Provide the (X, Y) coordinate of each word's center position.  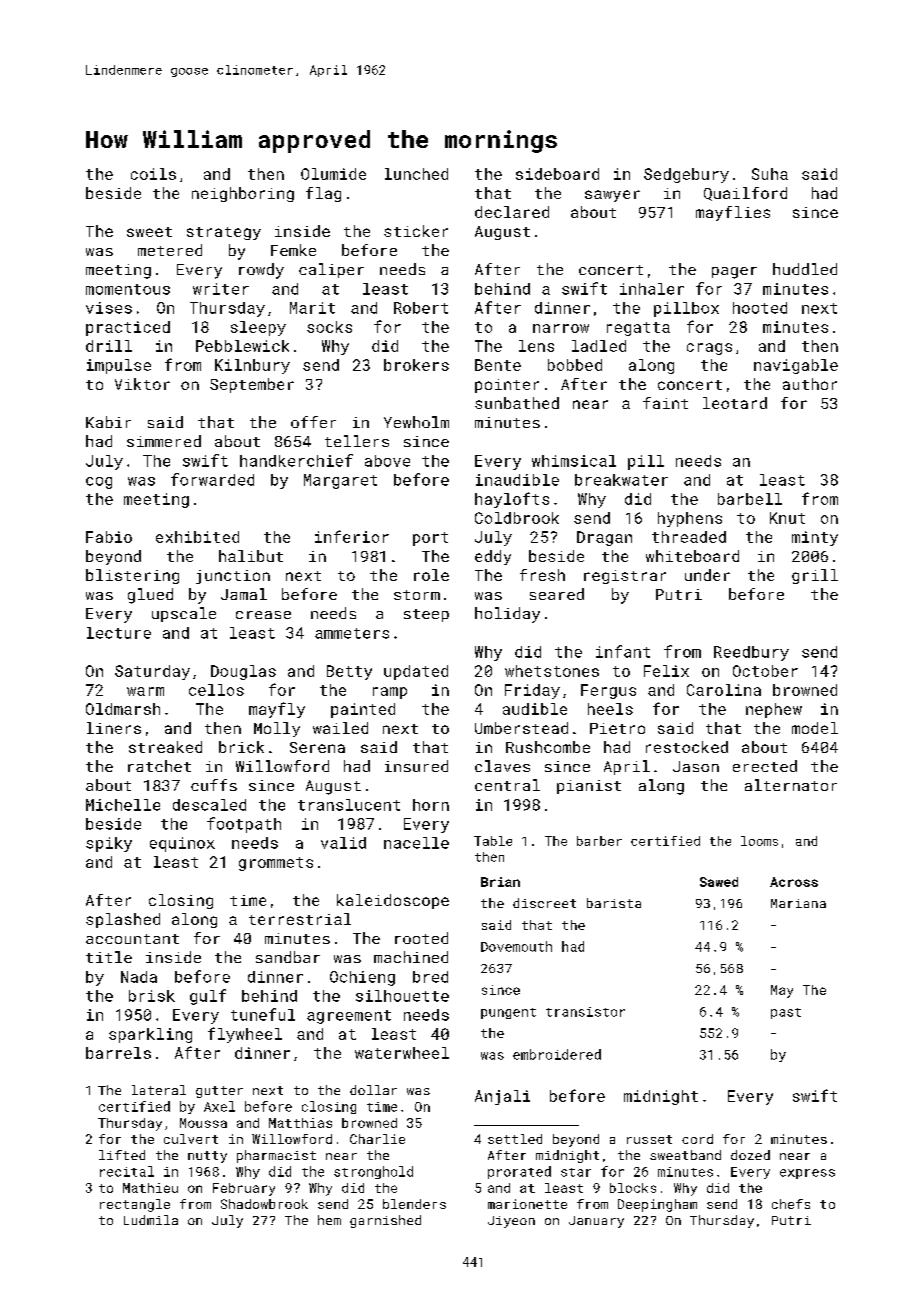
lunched (416, 174)
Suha (770, 174)
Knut (787, 518)
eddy (493, 557)
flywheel (245, 1035)
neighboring (243, 194)
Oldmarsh (123, 709)
